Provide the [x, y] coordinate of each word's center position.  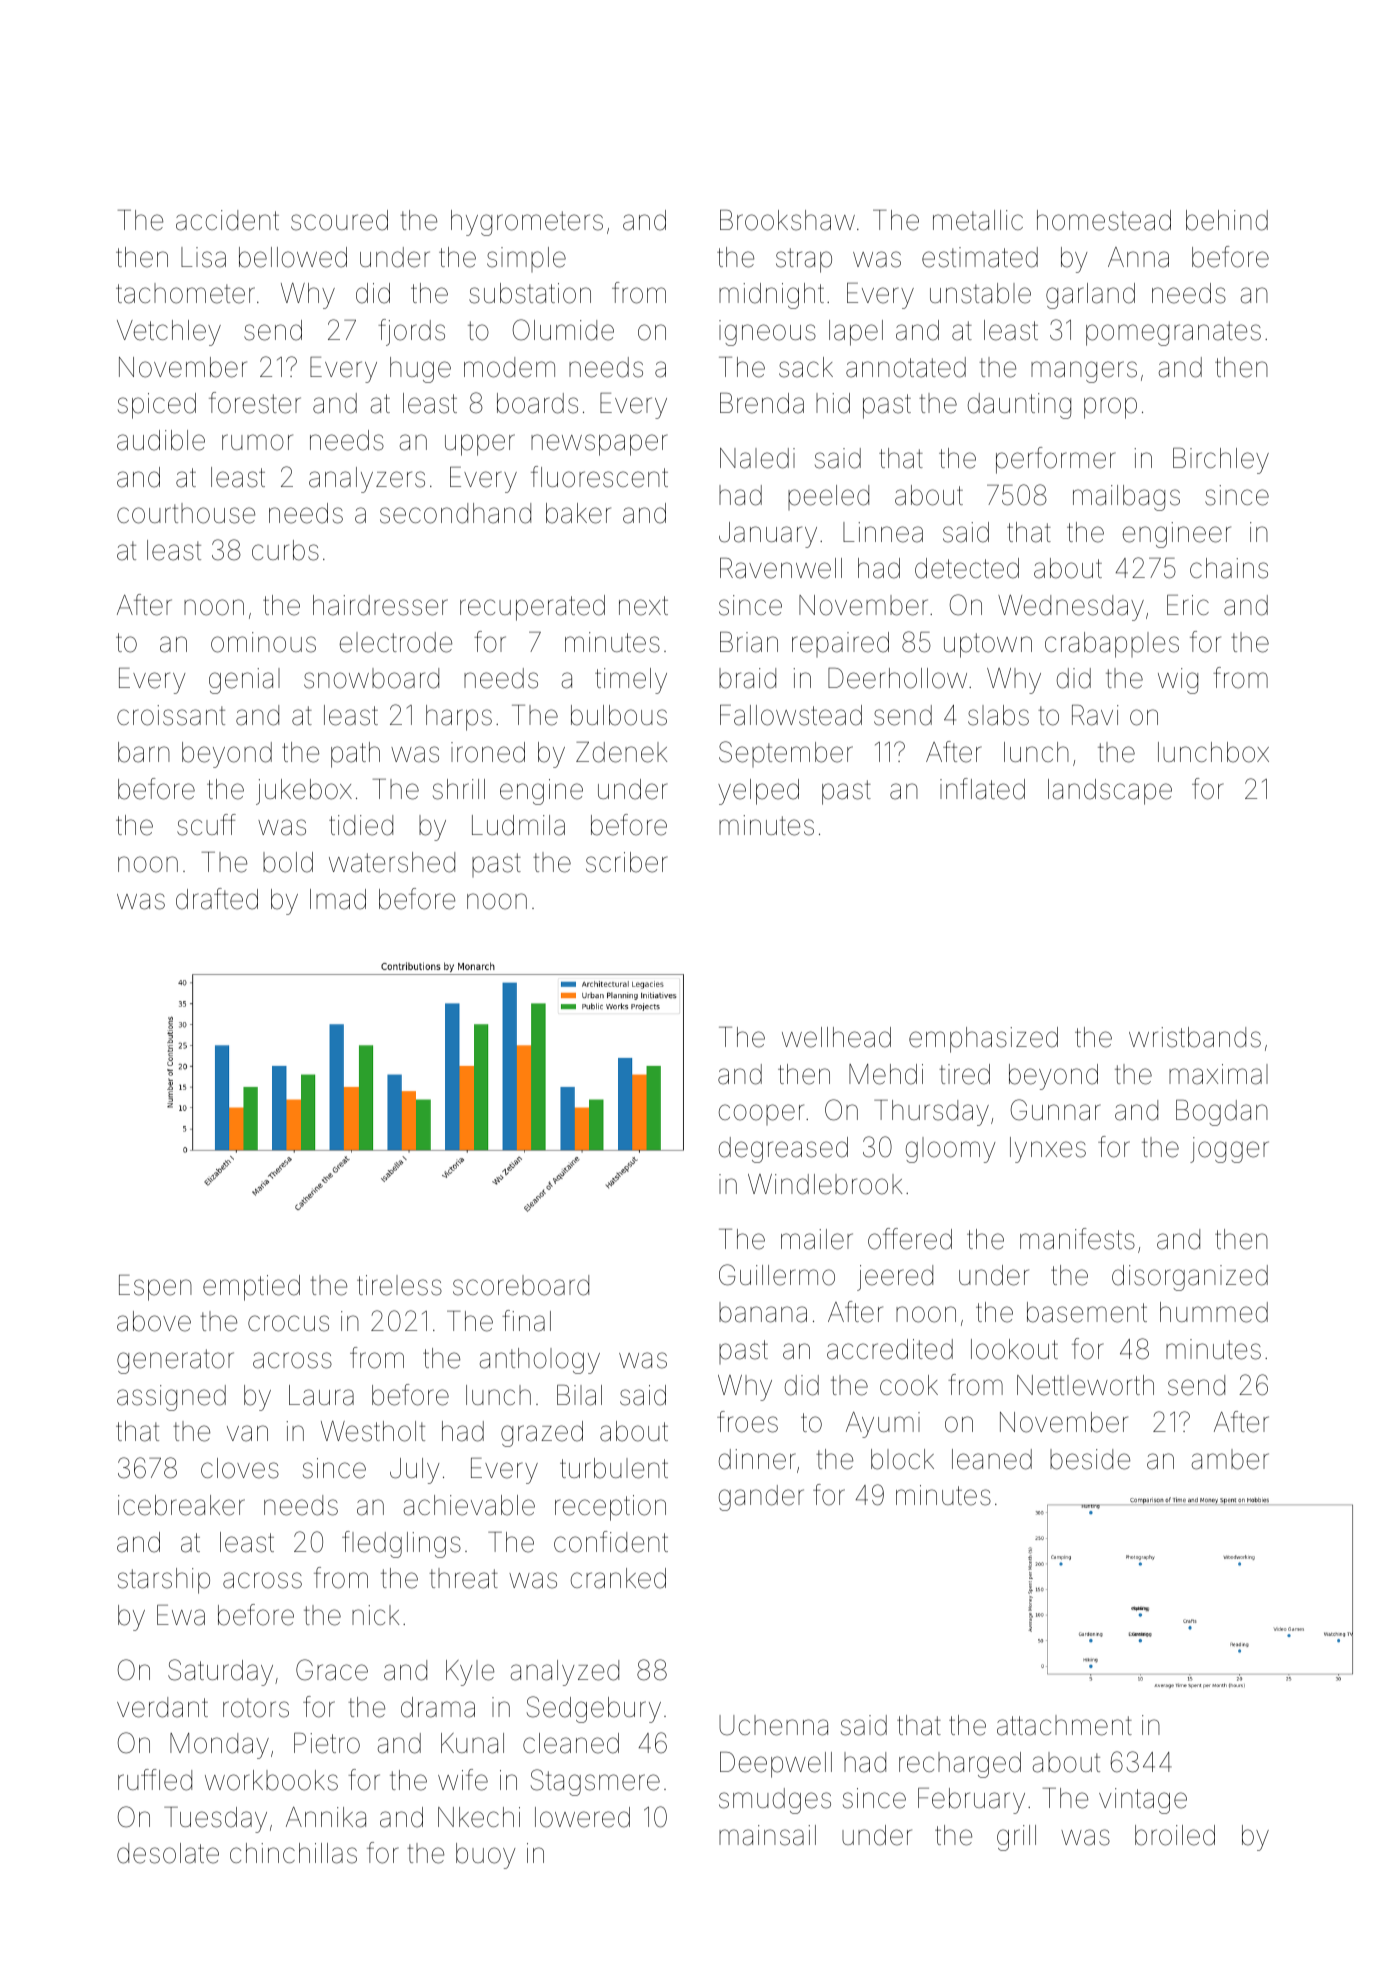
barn [144, 752]
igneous [767, 333]
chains [1229, 568]
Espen [155, 1288]
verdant [162, 1707]
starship [164, 1581]
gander [761, 1498]
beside [1090, 1459]
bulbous [619, 715]
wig [1178, 681]
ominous [263, 642]
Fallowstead [791, 715]
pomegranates [1173, 333]
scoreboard [521, 1285]
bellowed [293, 257]
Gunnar [1056, 1110]
